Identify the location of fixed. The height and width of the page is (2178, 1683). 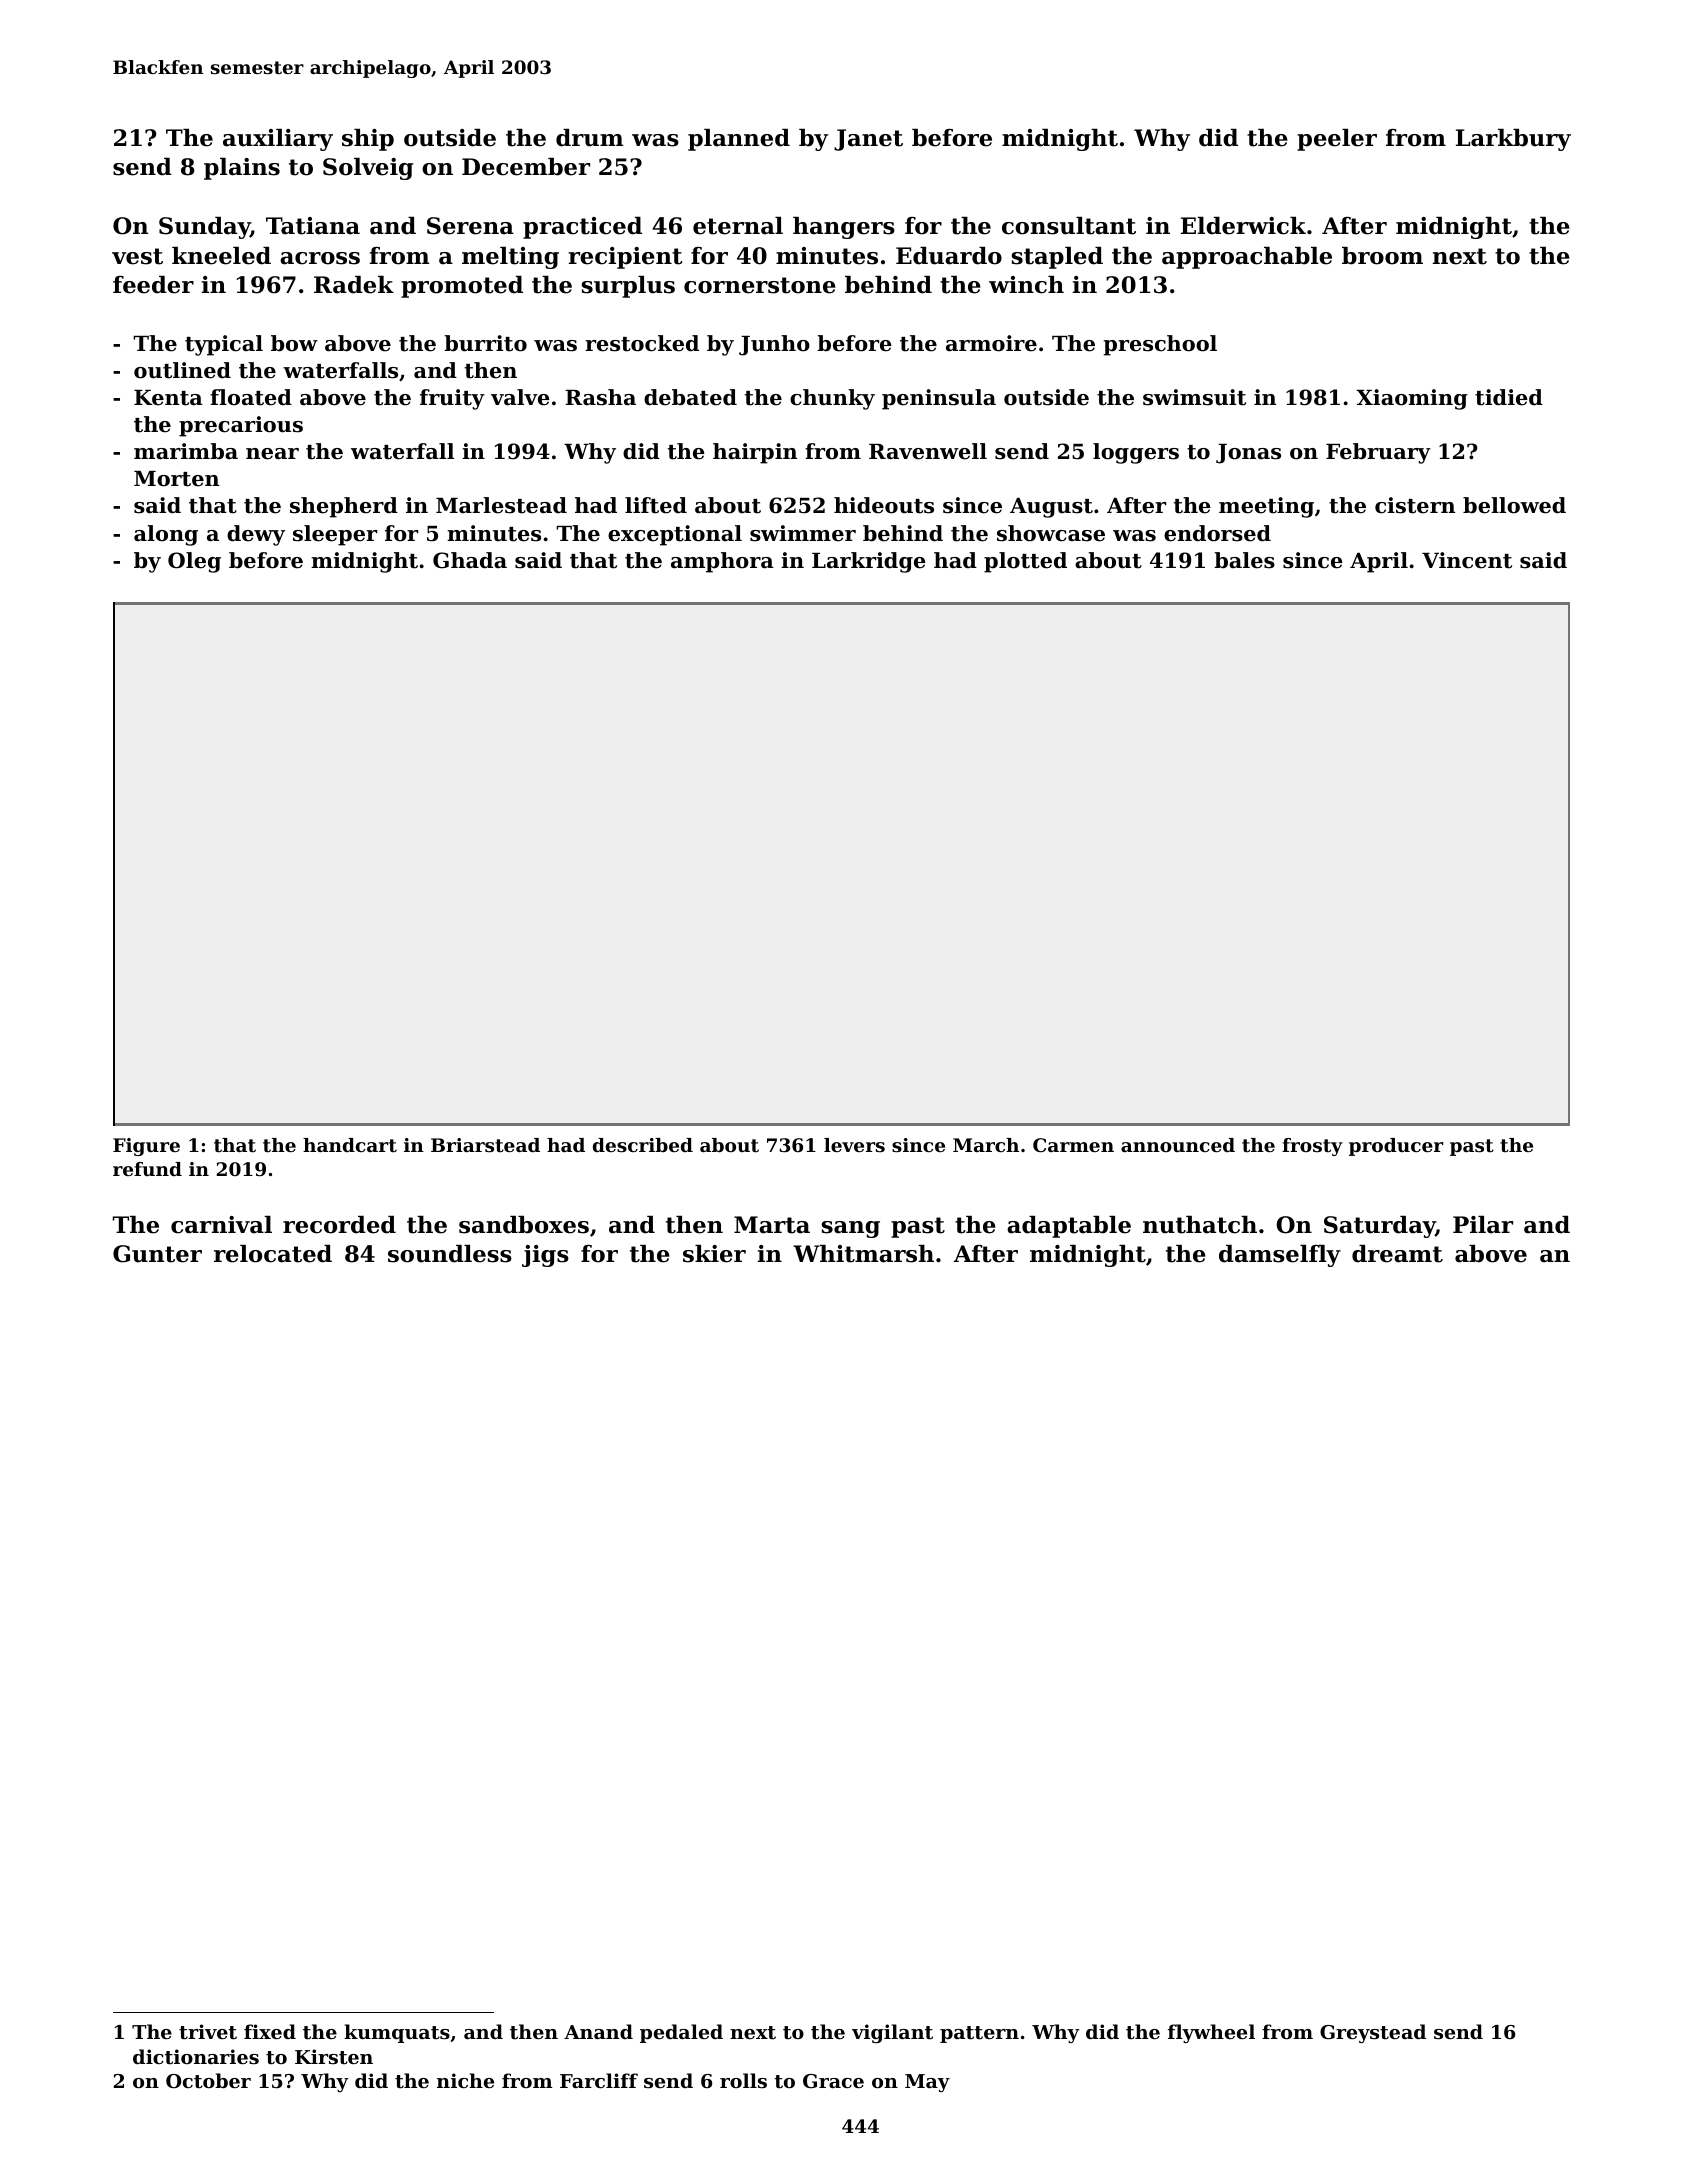
(270, 2031).
